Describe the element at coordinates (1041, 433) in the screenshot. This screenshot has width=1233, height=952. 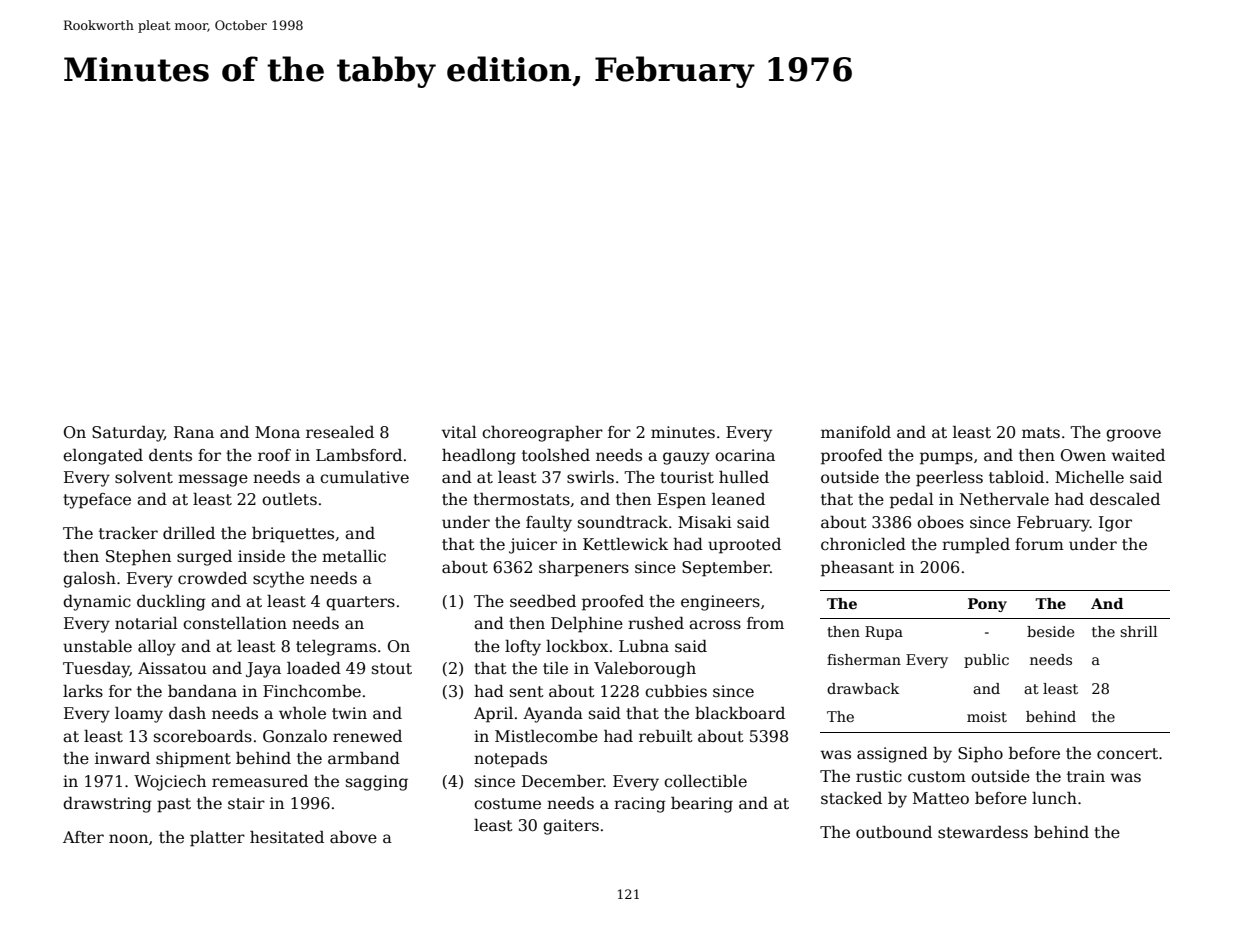
I see `mats` at that location.
